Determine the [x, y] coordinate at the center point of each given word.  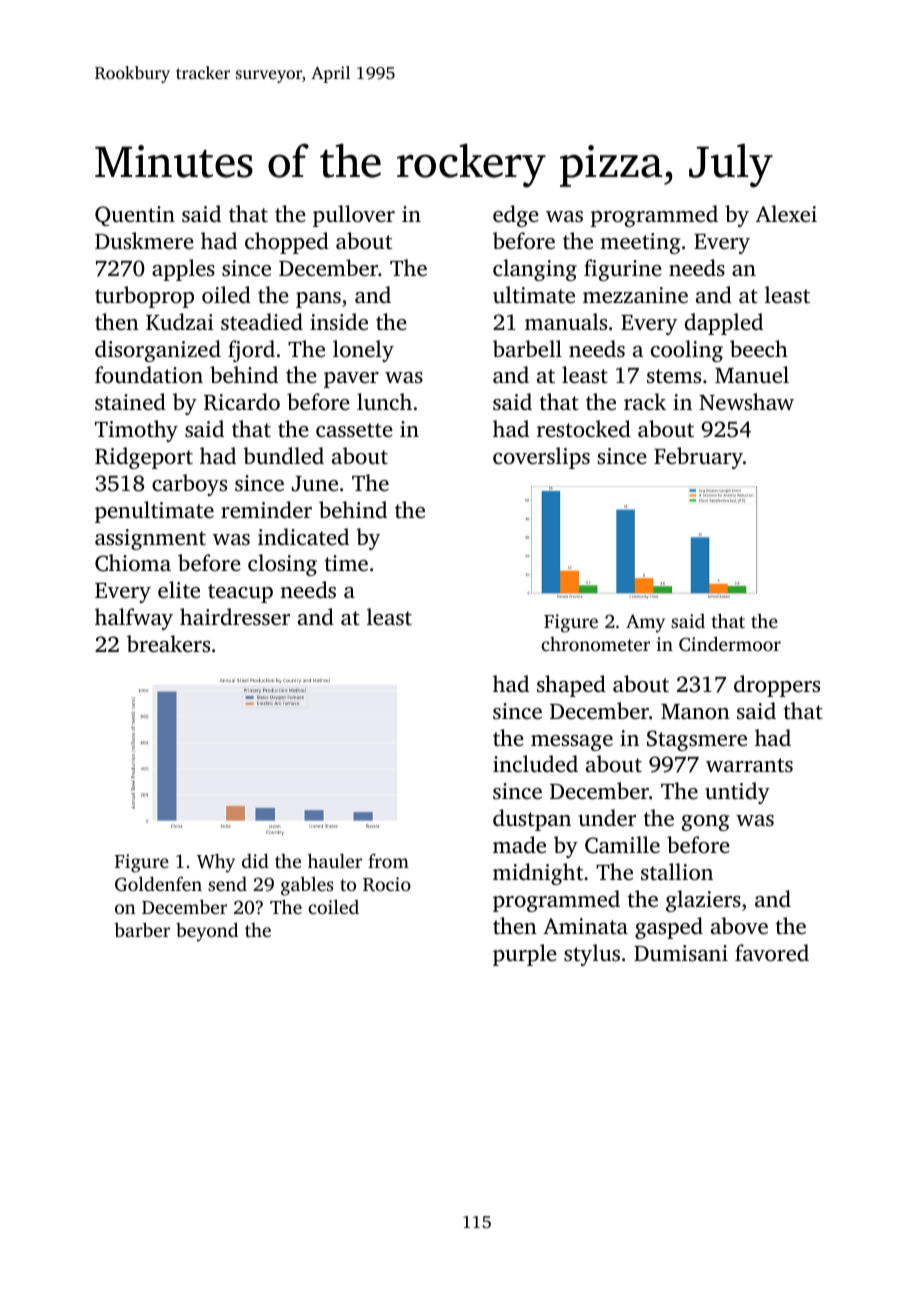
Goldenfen [158, 884]
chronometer [595, 644]
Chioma [133, 563]
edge [516, 216]
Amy [645, 623]
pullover [354, 216]
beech [759, 349]
